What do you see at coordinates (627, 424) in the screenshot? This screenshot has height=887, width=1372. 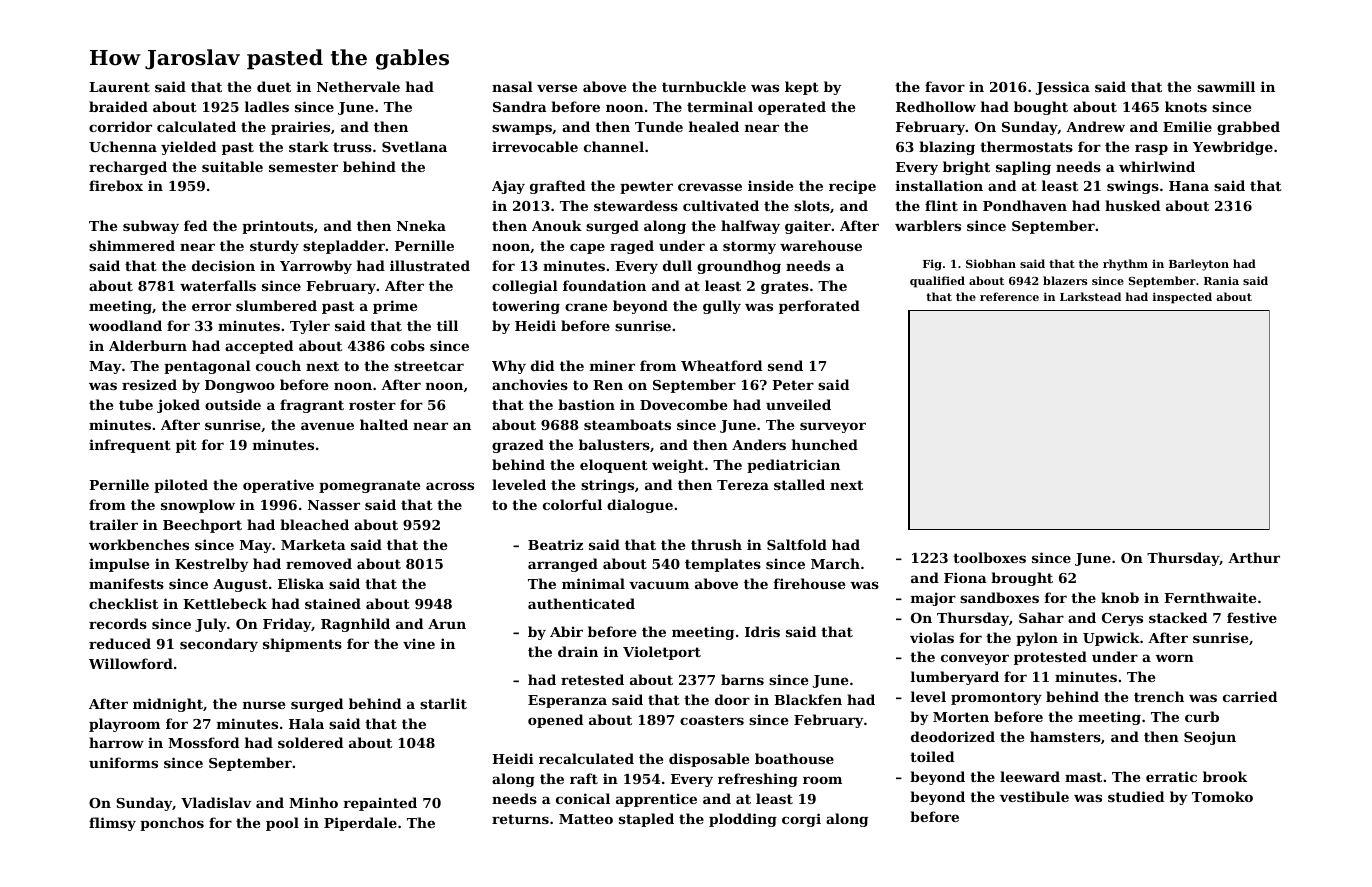 I see `steamboats` at bounding box center [627, 424].
